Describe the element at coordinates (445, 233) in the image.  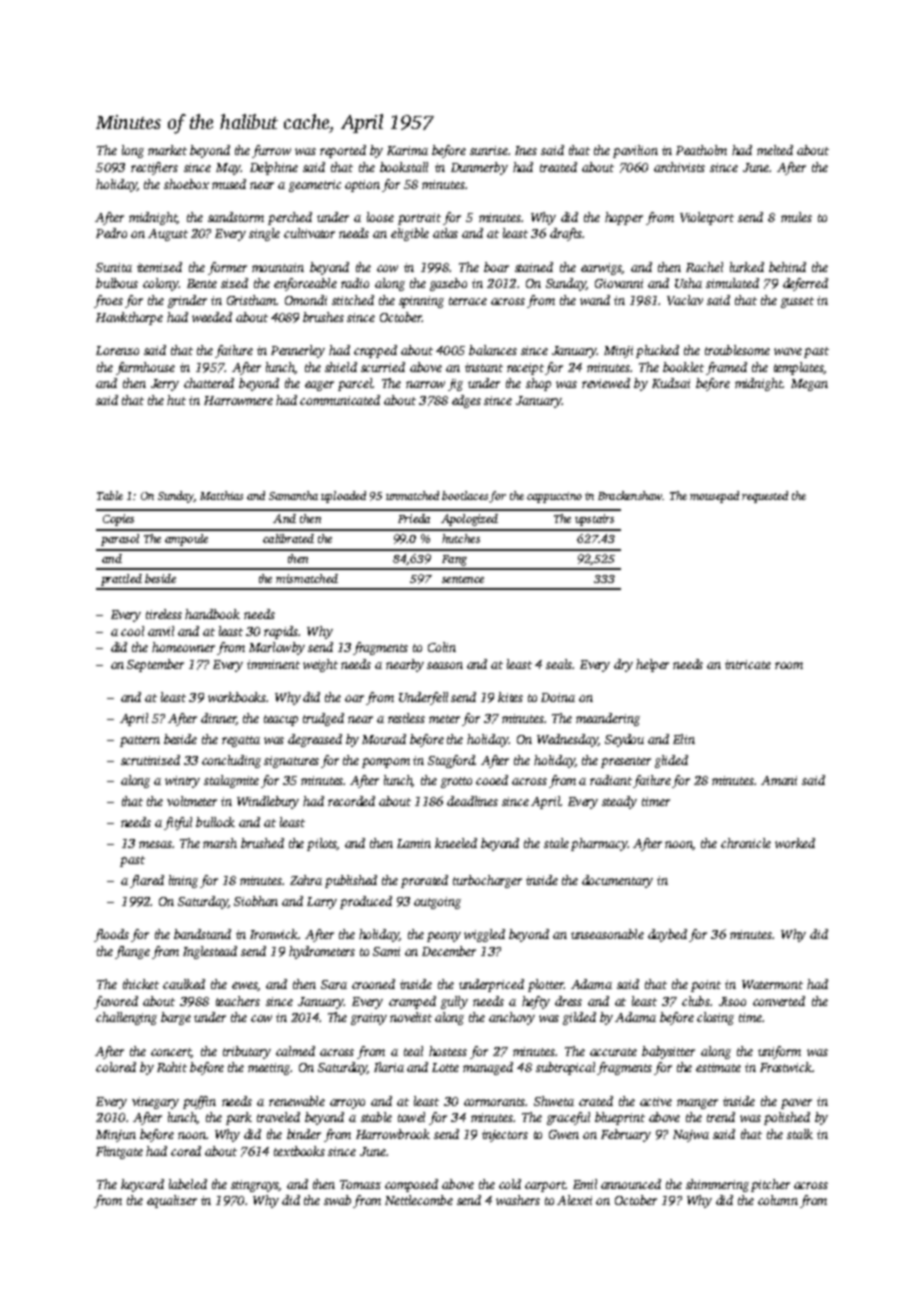
I see `atlas` at that location.
